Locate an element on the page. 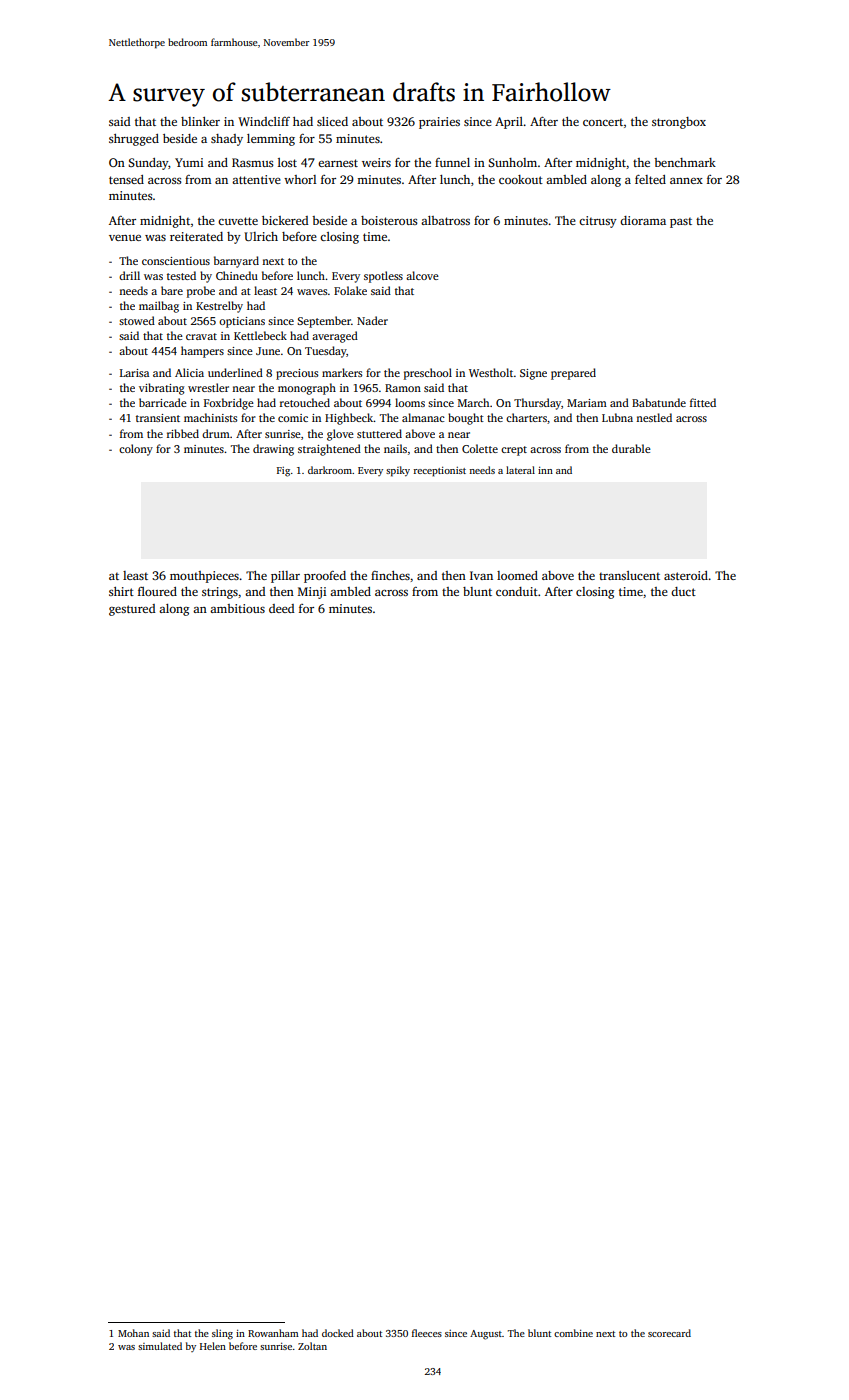 Image resolution: width=849 pixels, height=1400 pixels. Zoltan is located at coordinates (312, 1346).
